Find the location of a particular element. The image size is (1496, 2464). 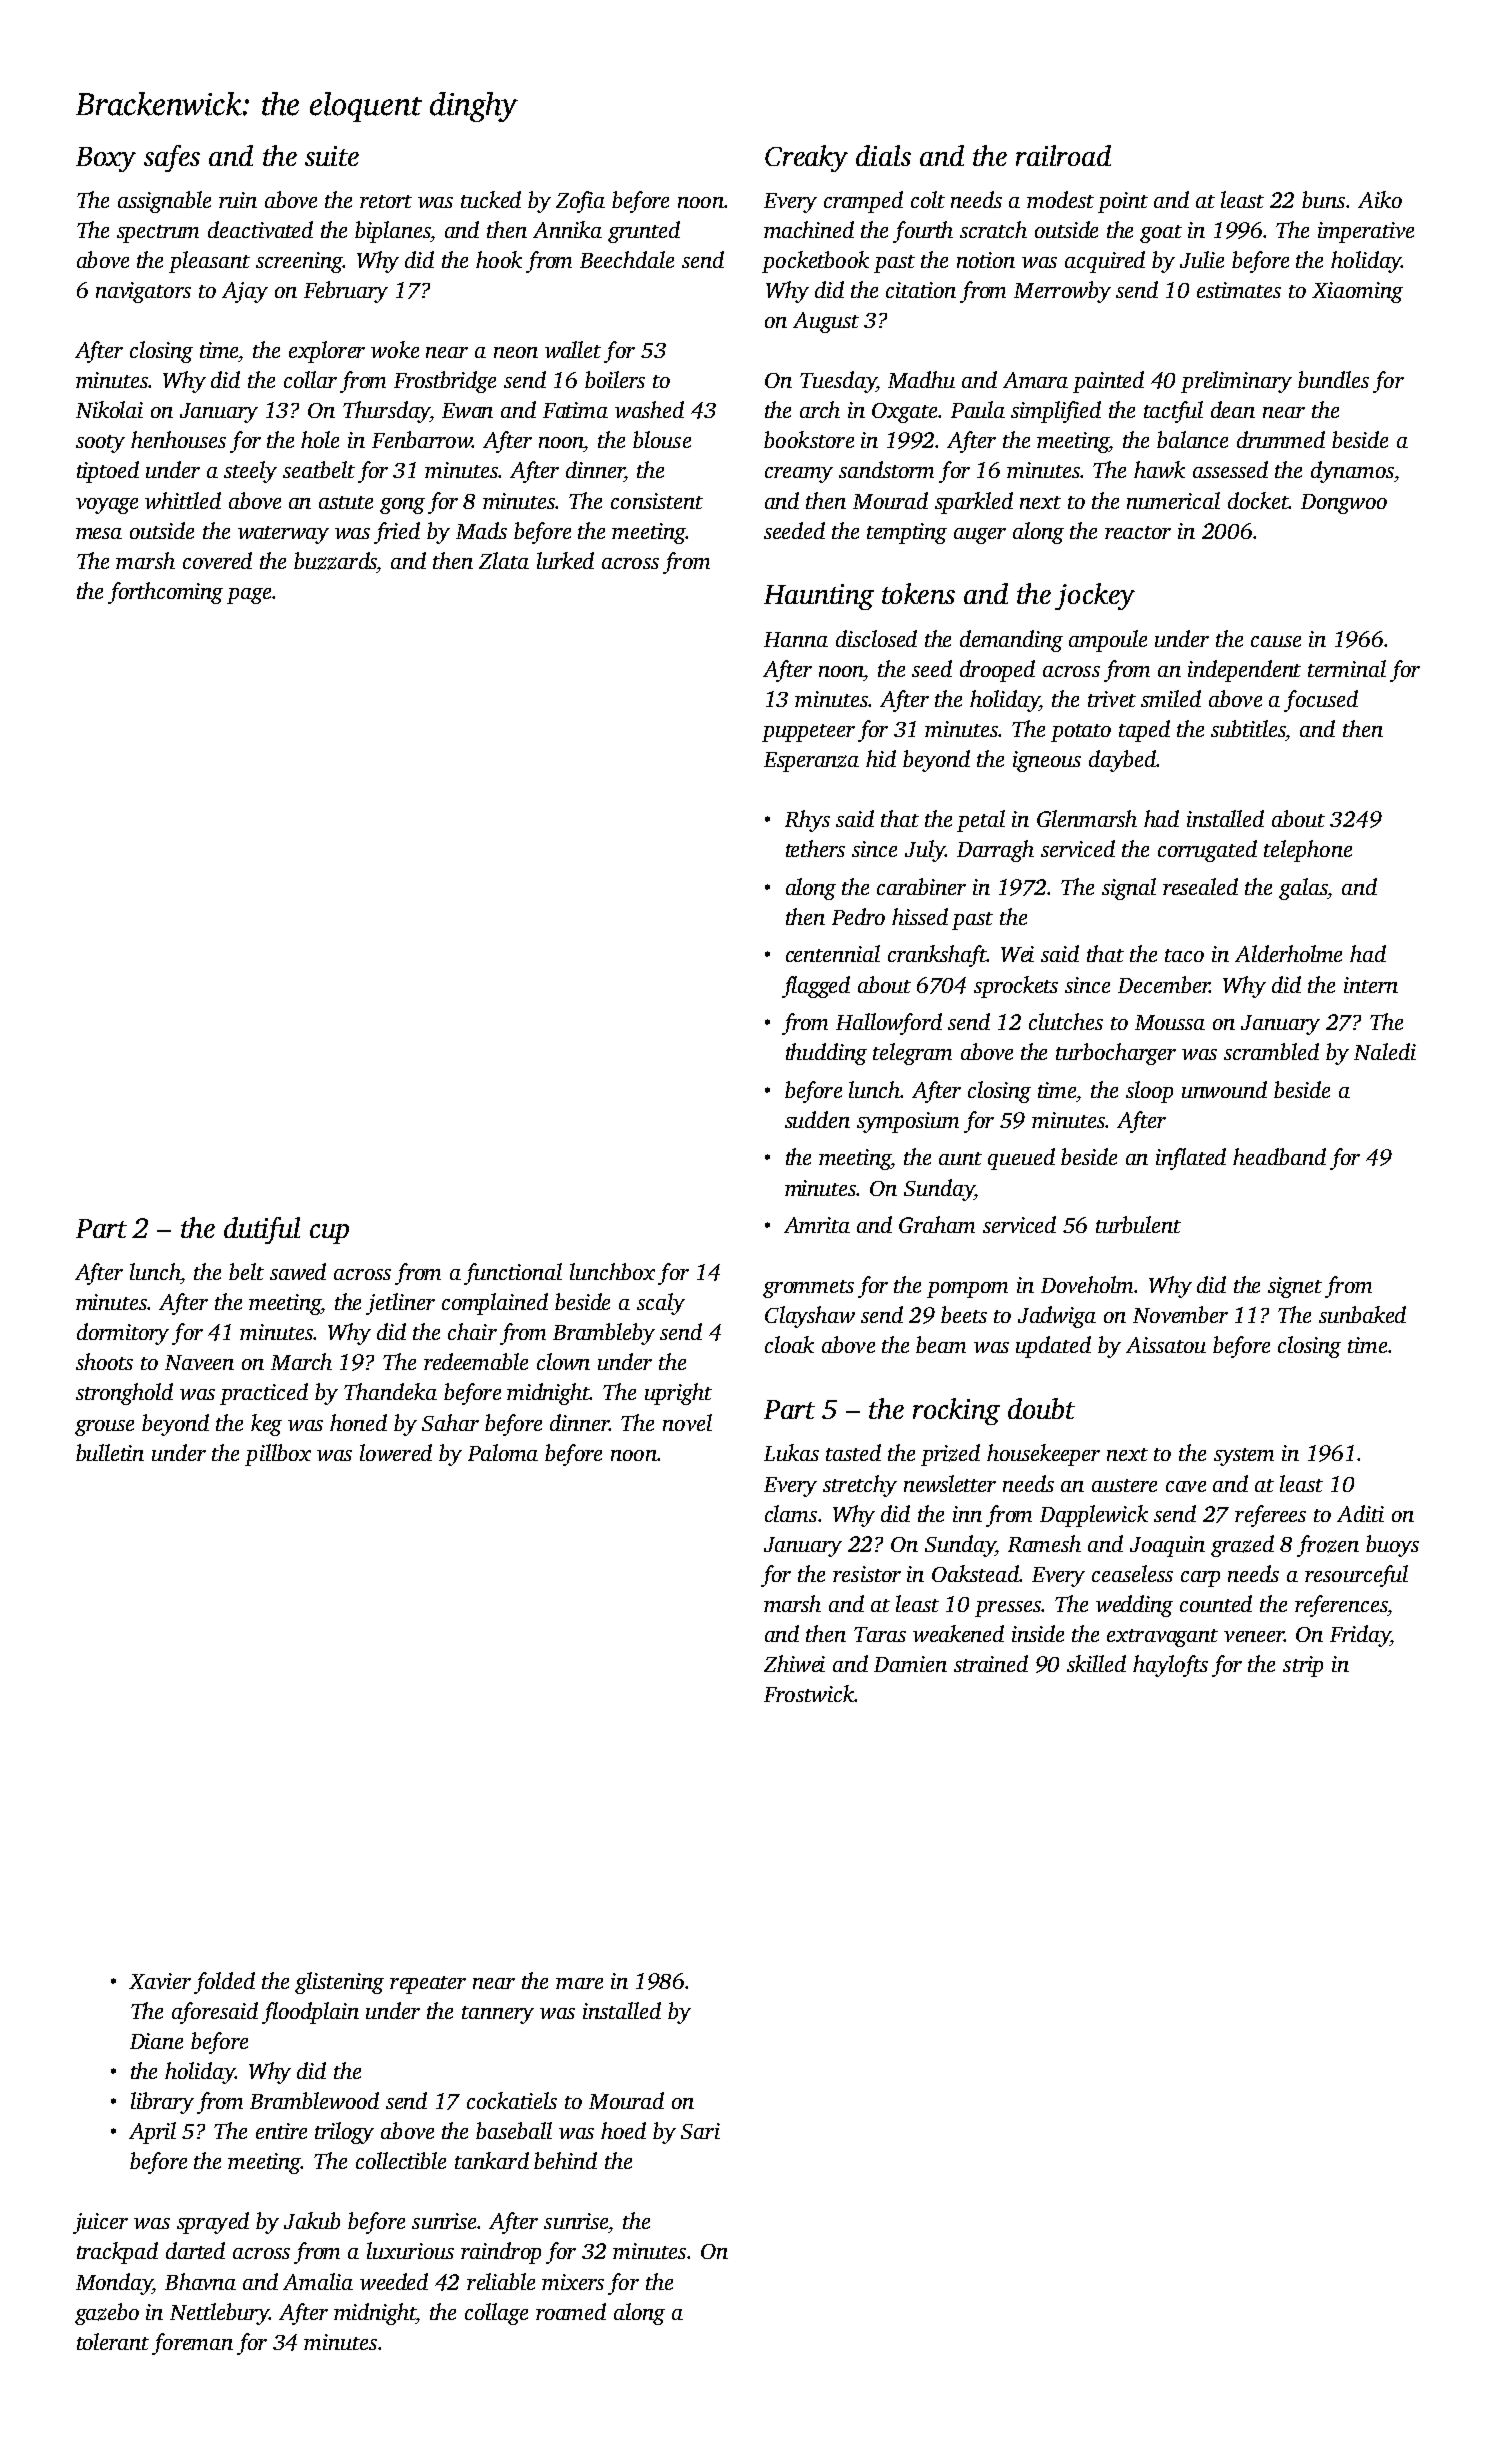

Lukas is located at coordinates (791, 1452).
